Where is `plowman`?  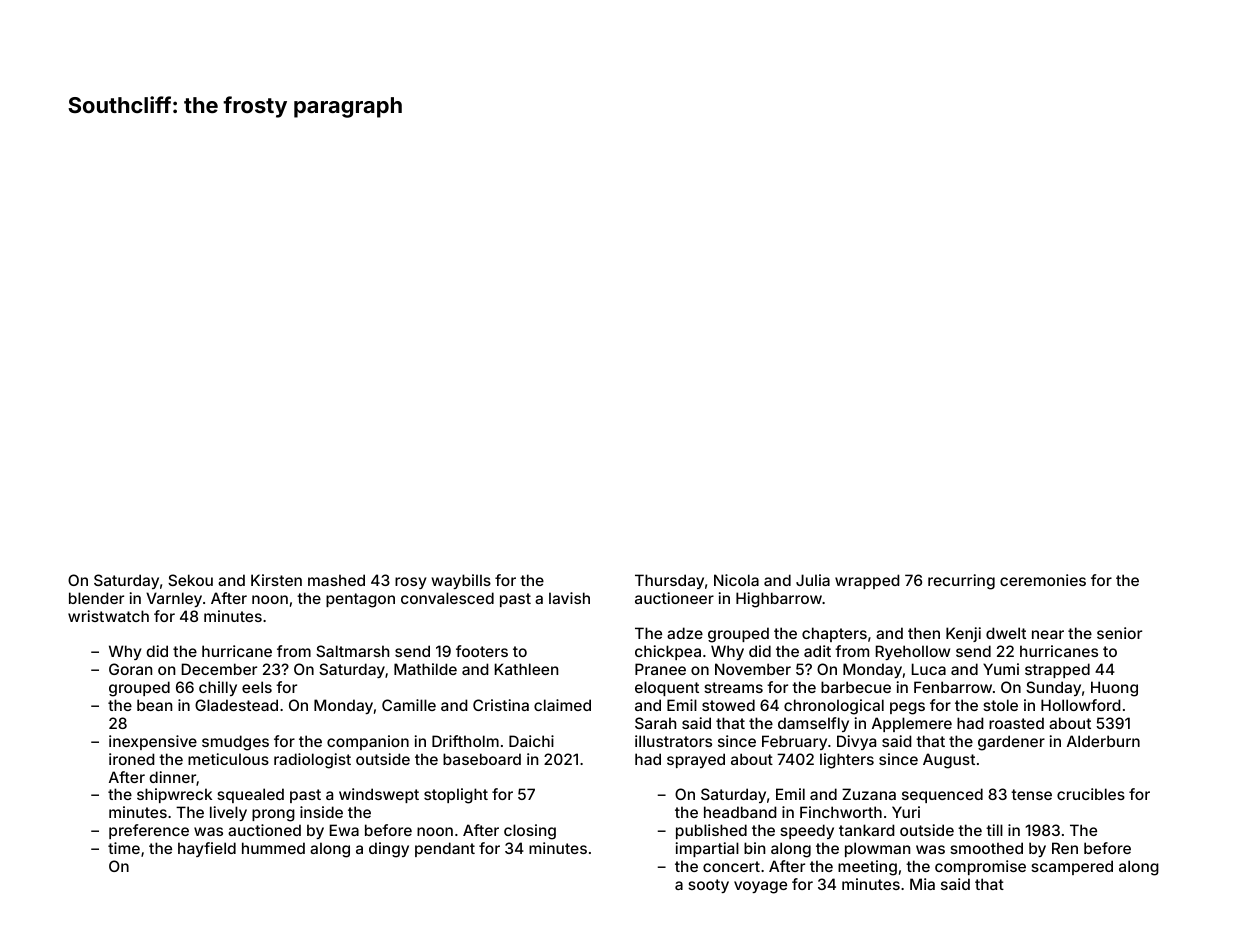 plowman is located at coordinates (877, 849).
